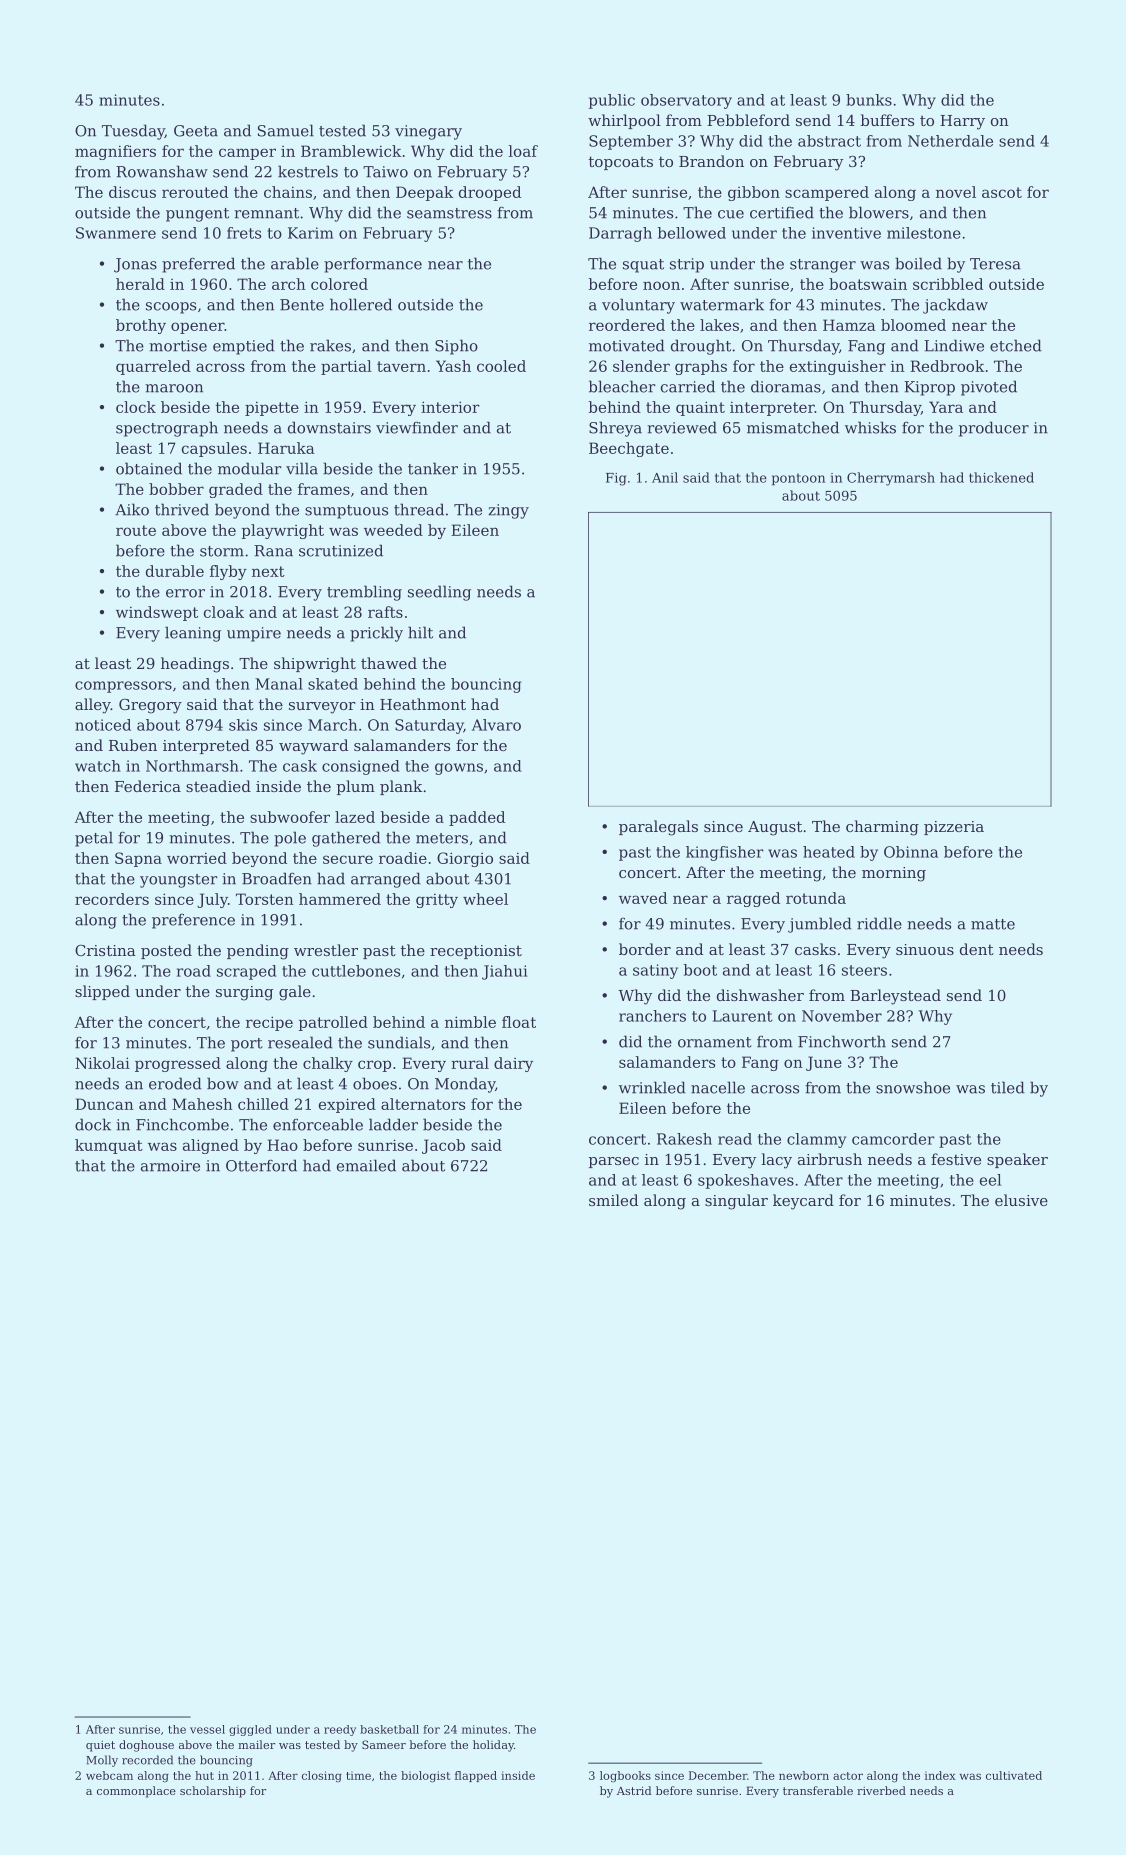 The height and width of the screenshot is (1855, 1126). Describe the element at coordinates (439, 593) in the screenshot. I see `seedling` at that location.
